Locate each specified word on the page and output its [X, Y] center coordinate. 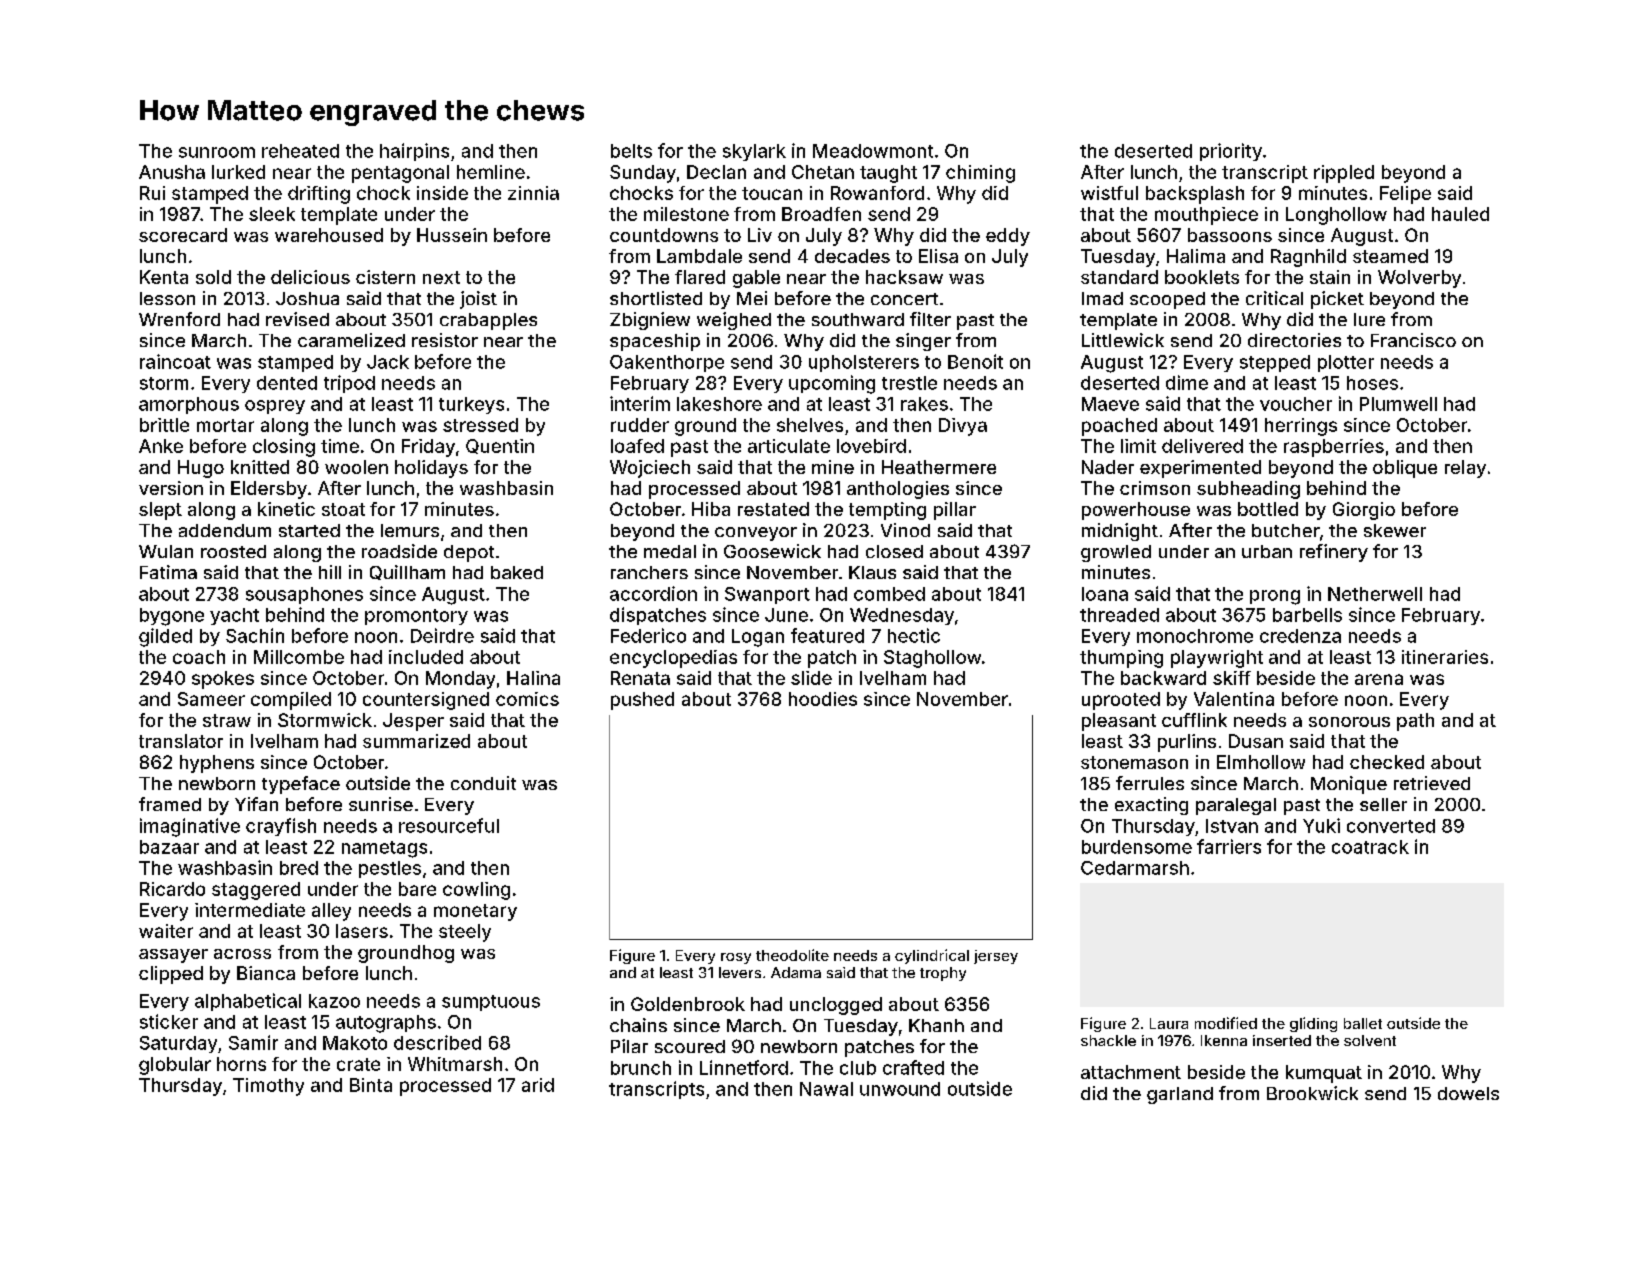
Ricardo [172, 889]
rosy [736, 958]
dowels [1468, 1093]
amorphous [189, 405]
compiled [291, 701]
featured [827, 635]
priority [1231, 152]
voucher [1296, 404]
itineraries [1445, 657]
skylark [754, 152]
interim [640, 403]
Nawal [826, 1089]
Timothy [268, 1087]
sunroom [217, 152]
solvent [1370, 1040]
